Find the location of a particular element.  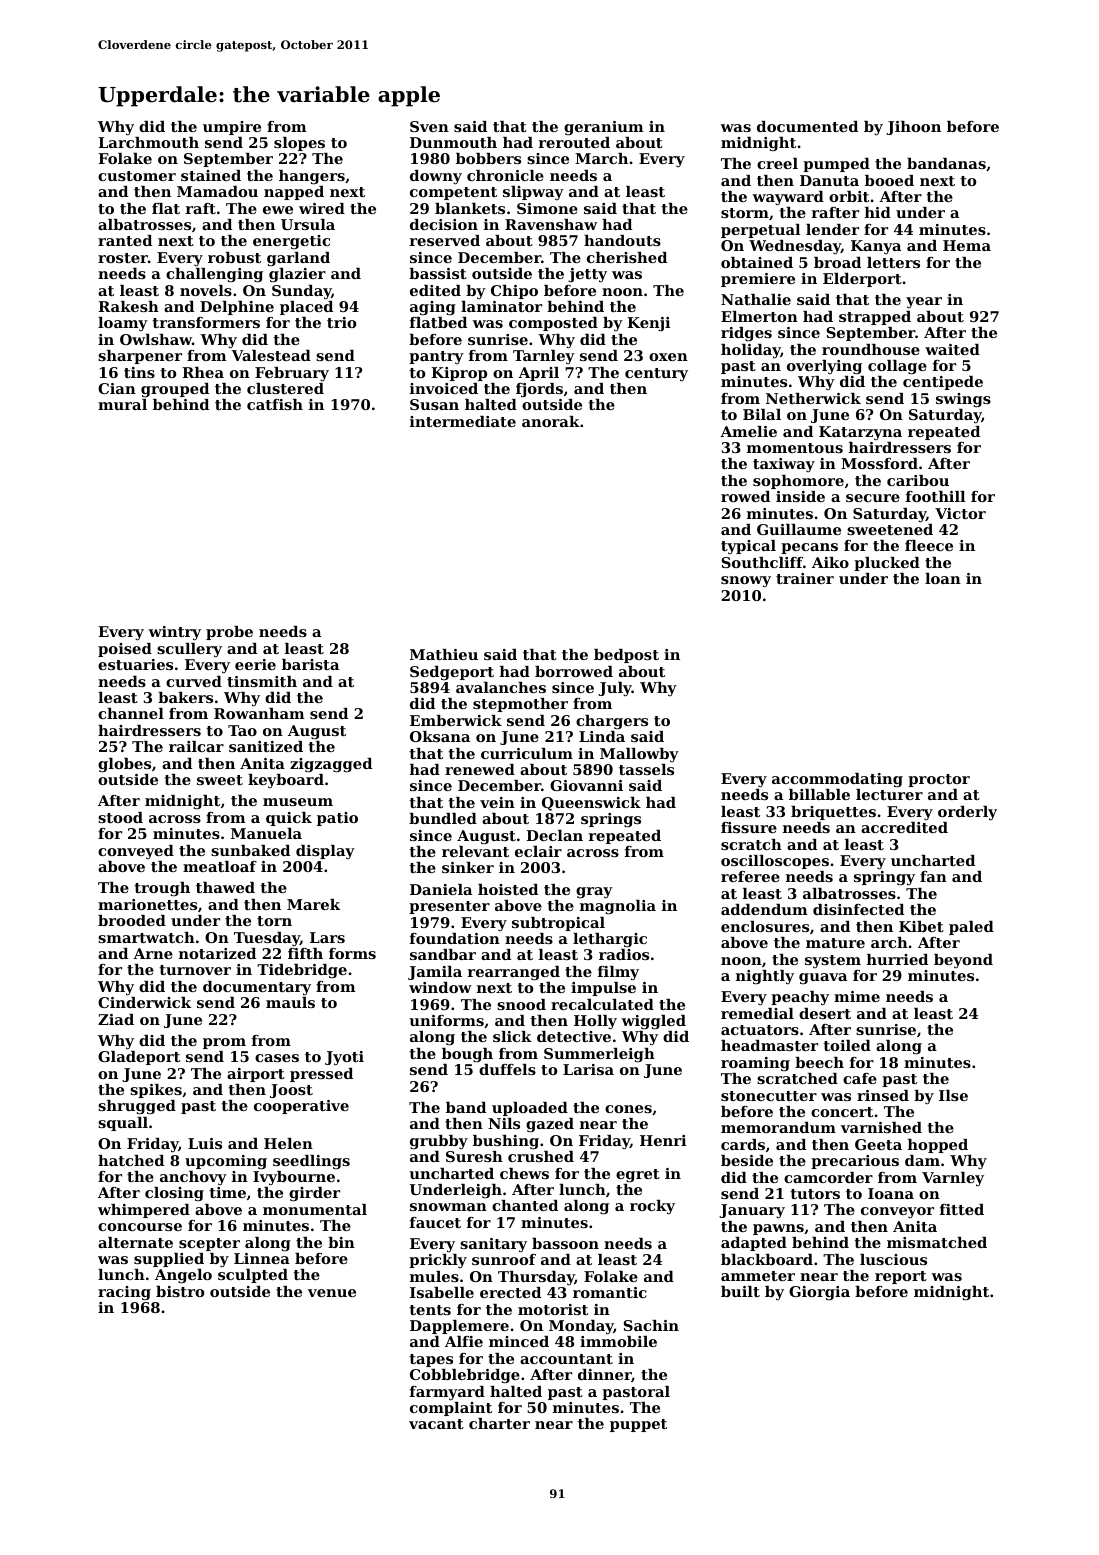

year is located at coordinates (924, 302).
